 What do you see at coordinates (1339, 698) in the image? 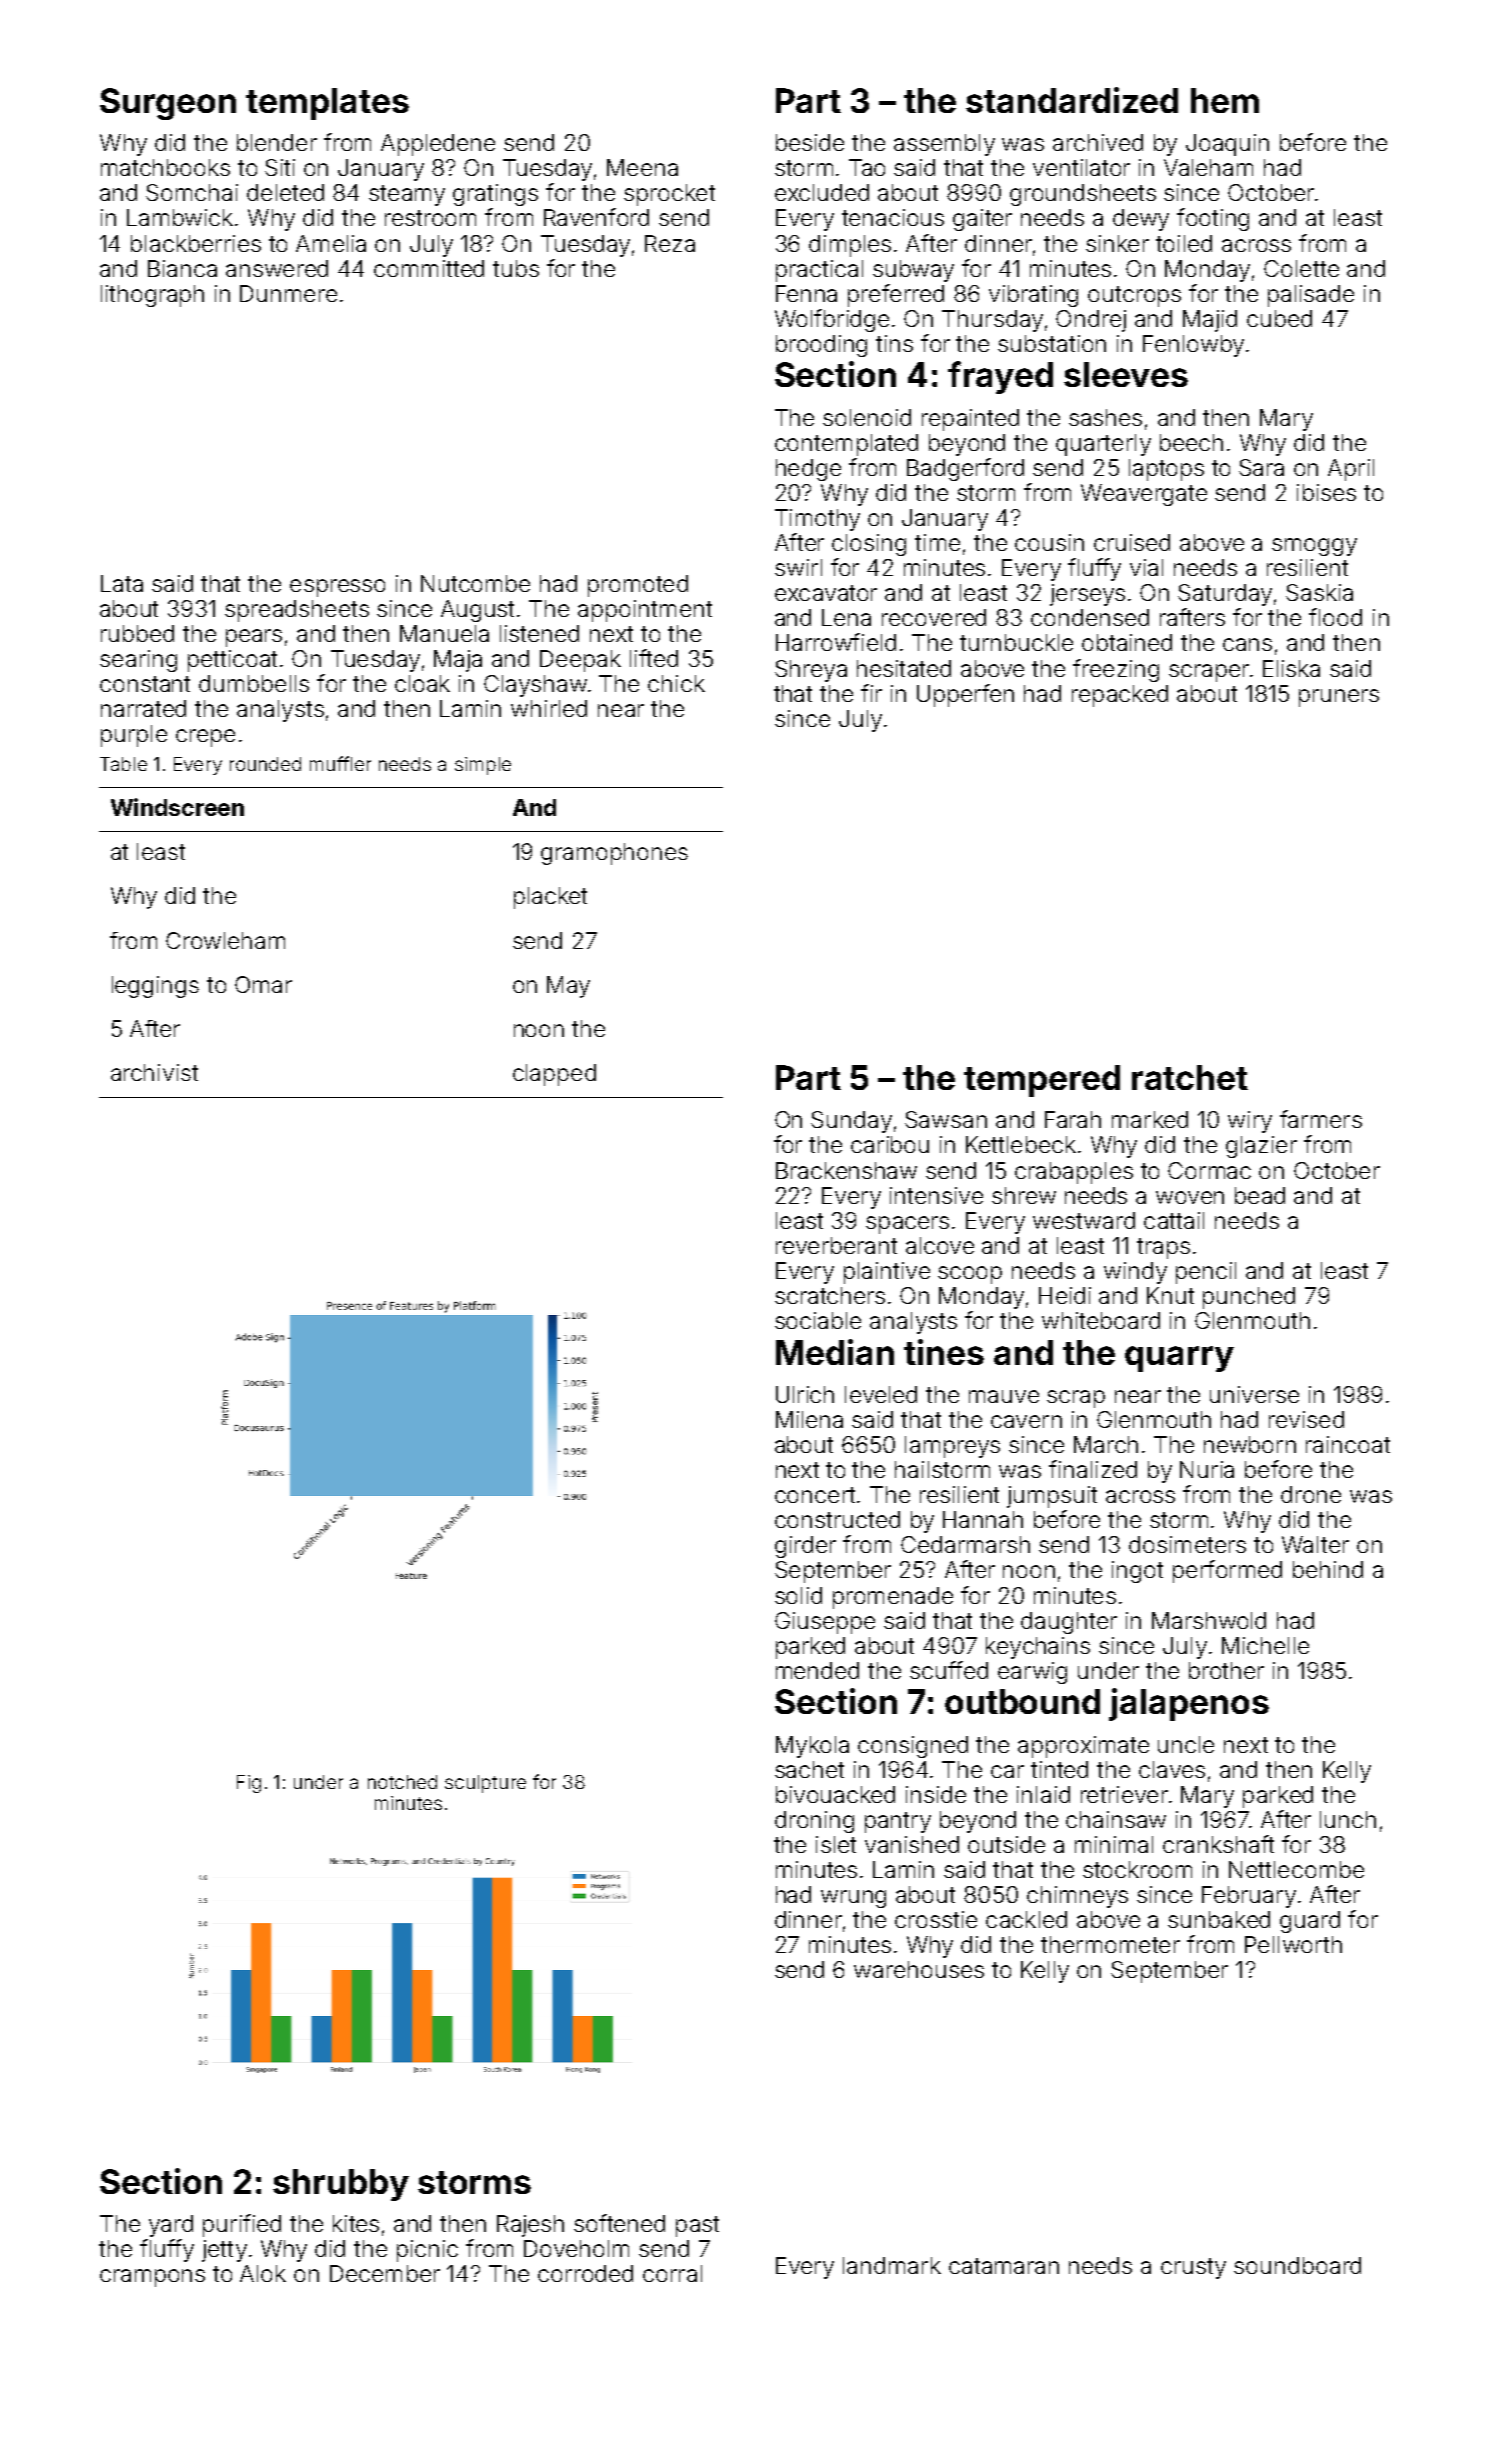
I see `pruners` at bounding box center [1339, 698].
